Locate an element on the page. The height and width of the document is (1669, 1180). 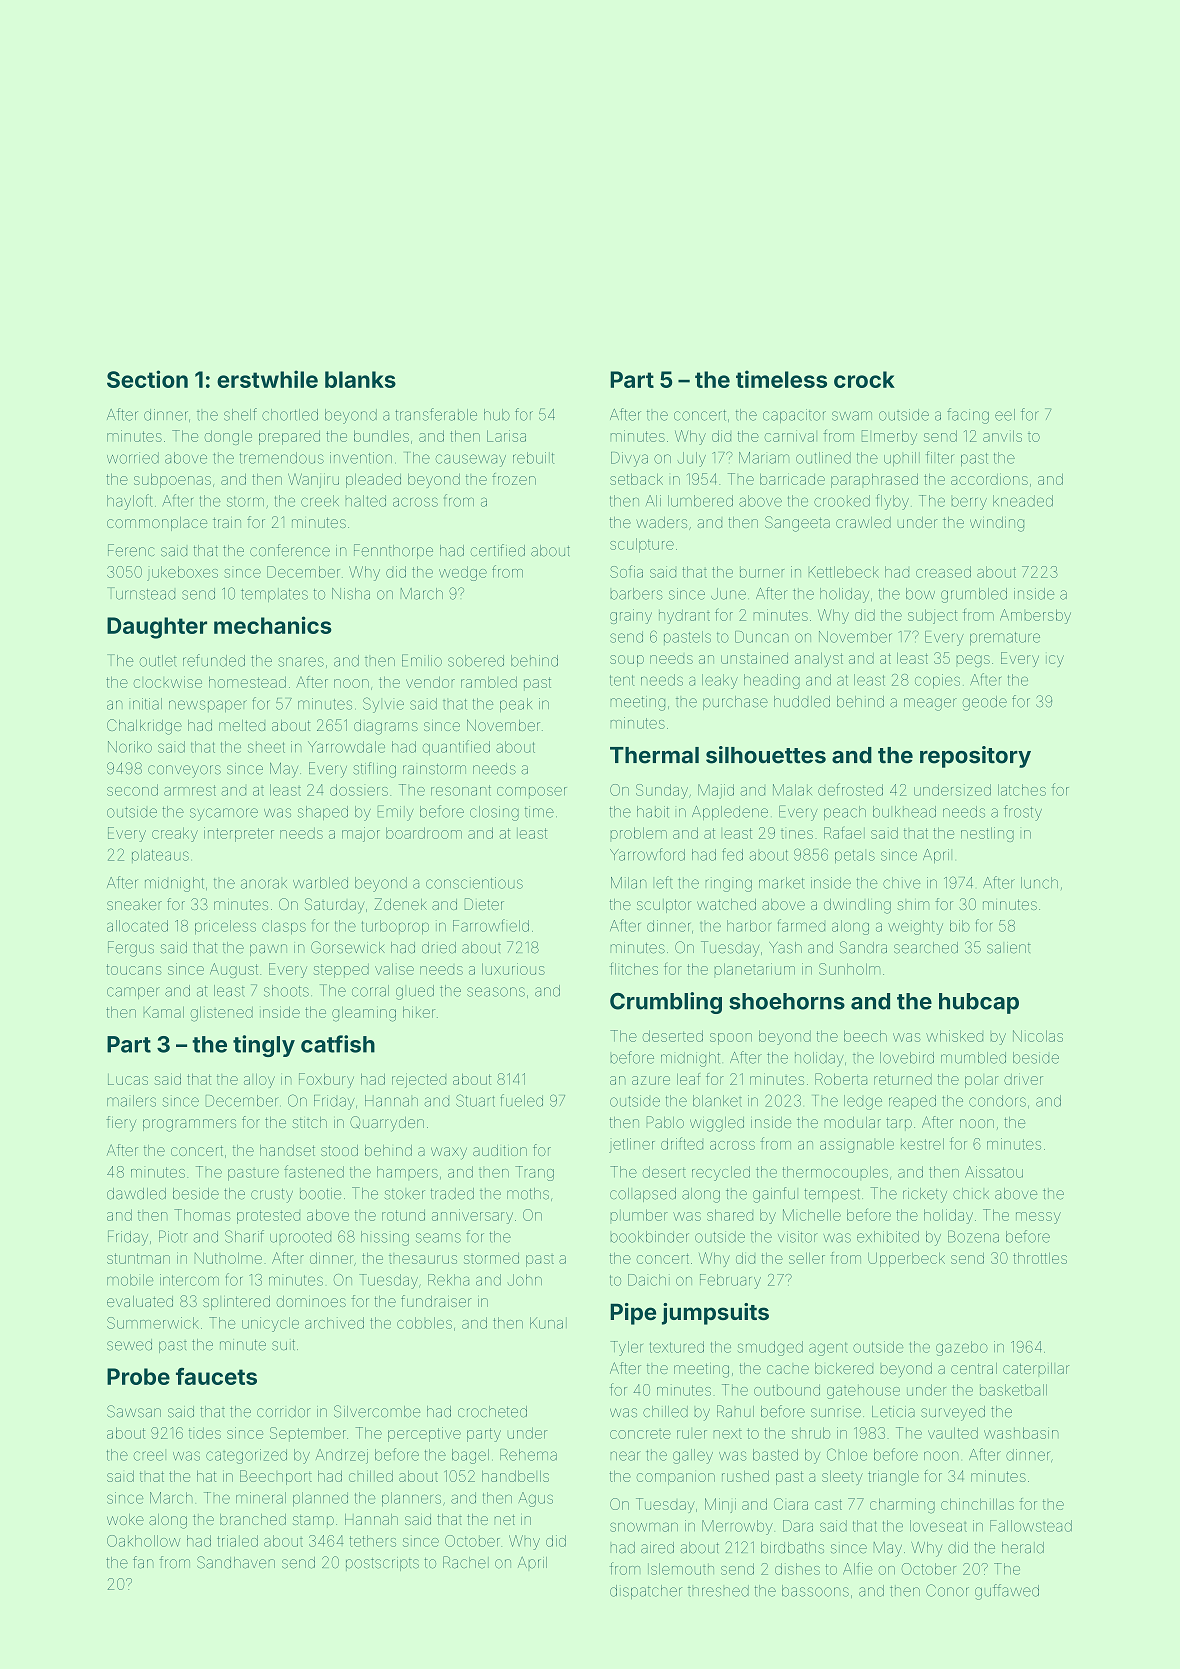
tethers is located at coordinates (373, 1541).
